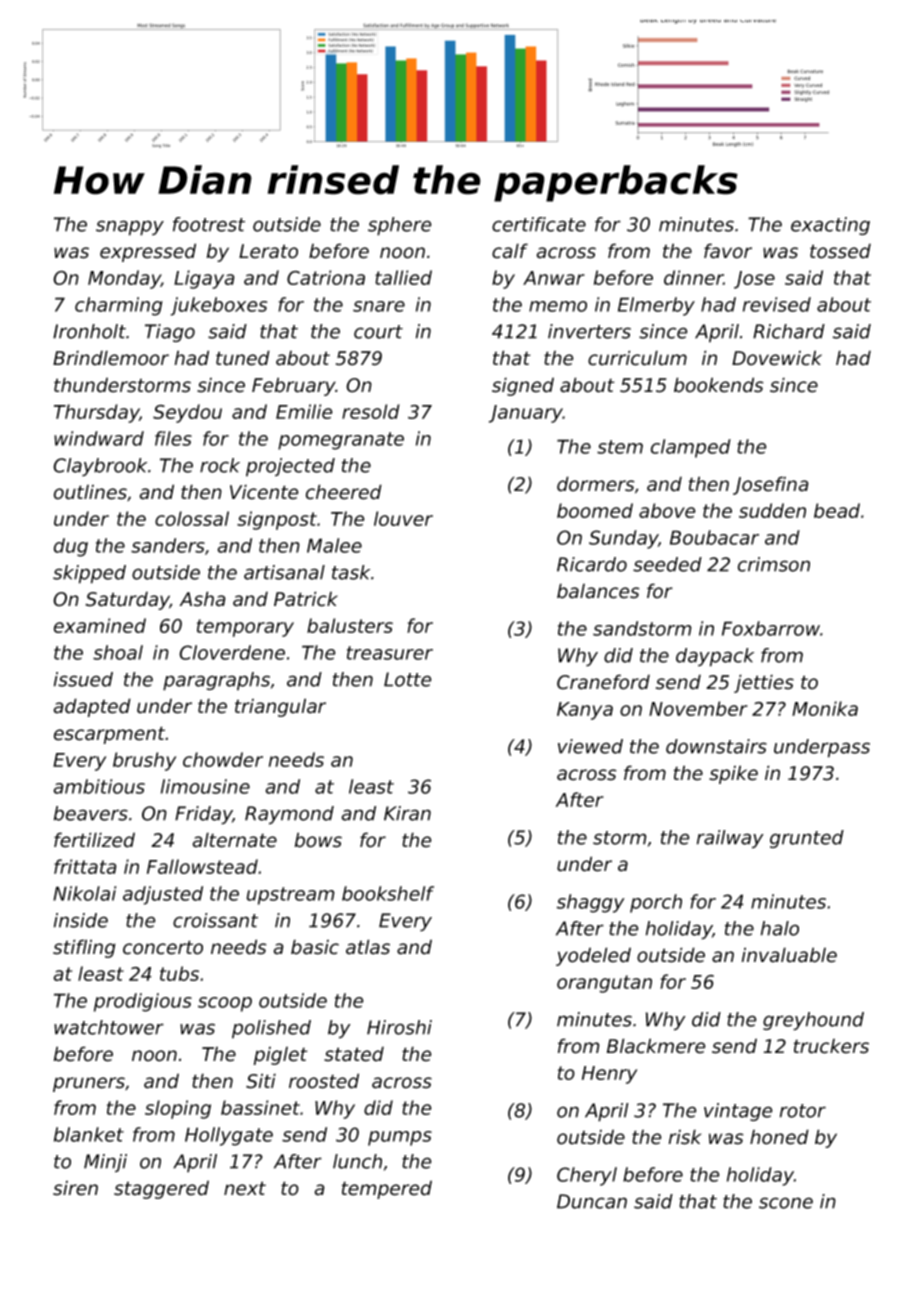  What do you see at coordinates (837, 510) in the image?
I see `bead` at bounding box center [837, 510].
